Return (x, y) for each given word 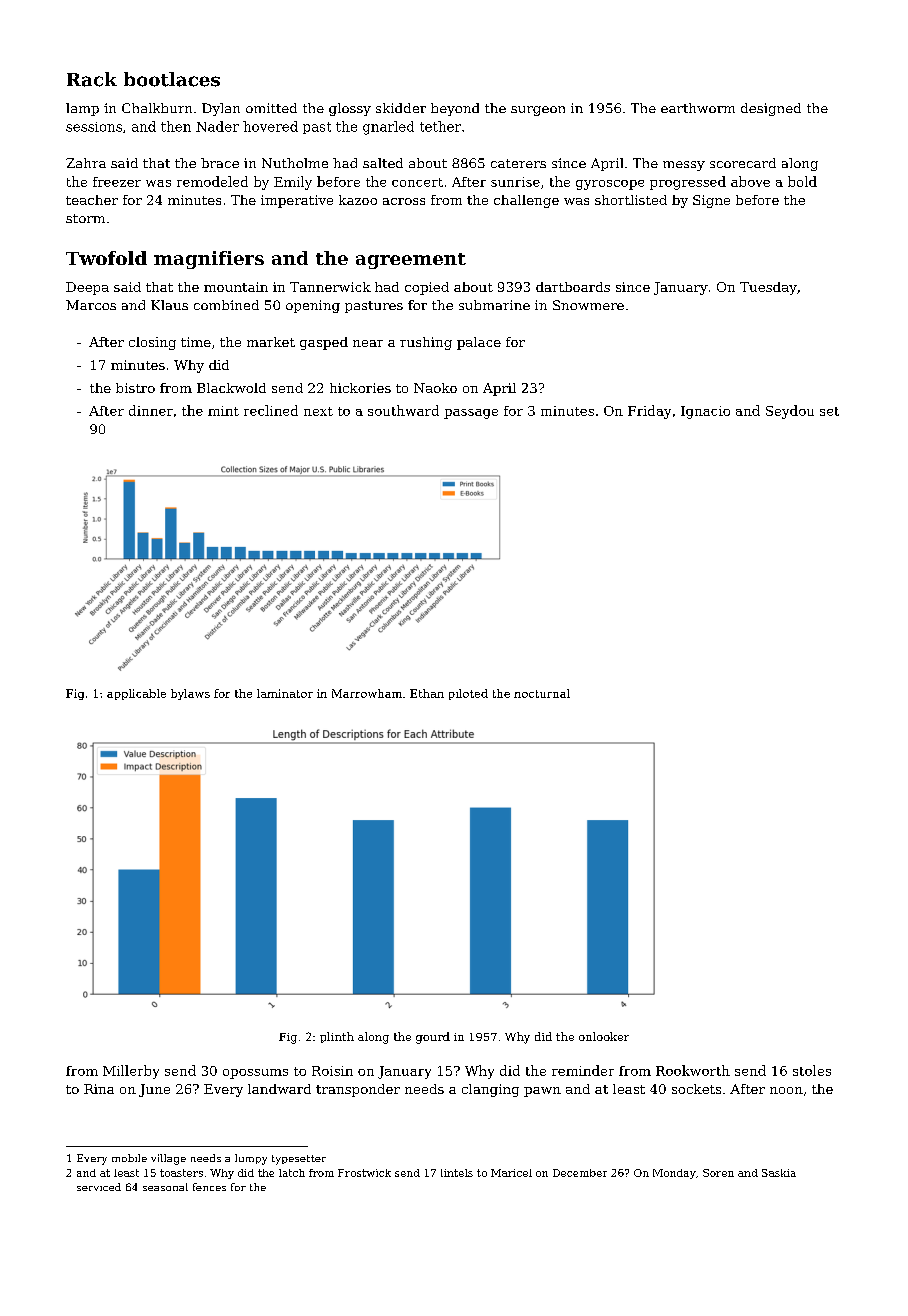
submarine (494, 305)
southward (403, 410)
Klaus (169, 305)
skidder (401, 108)
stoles (812, 1070)
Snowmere (588, 305)
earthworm (698, 108)
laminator (285, 693)
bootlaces (172, 79)
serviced (99, 1187)
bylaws (190, 694)
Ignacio (705, 412)
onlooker (604, 1036)
